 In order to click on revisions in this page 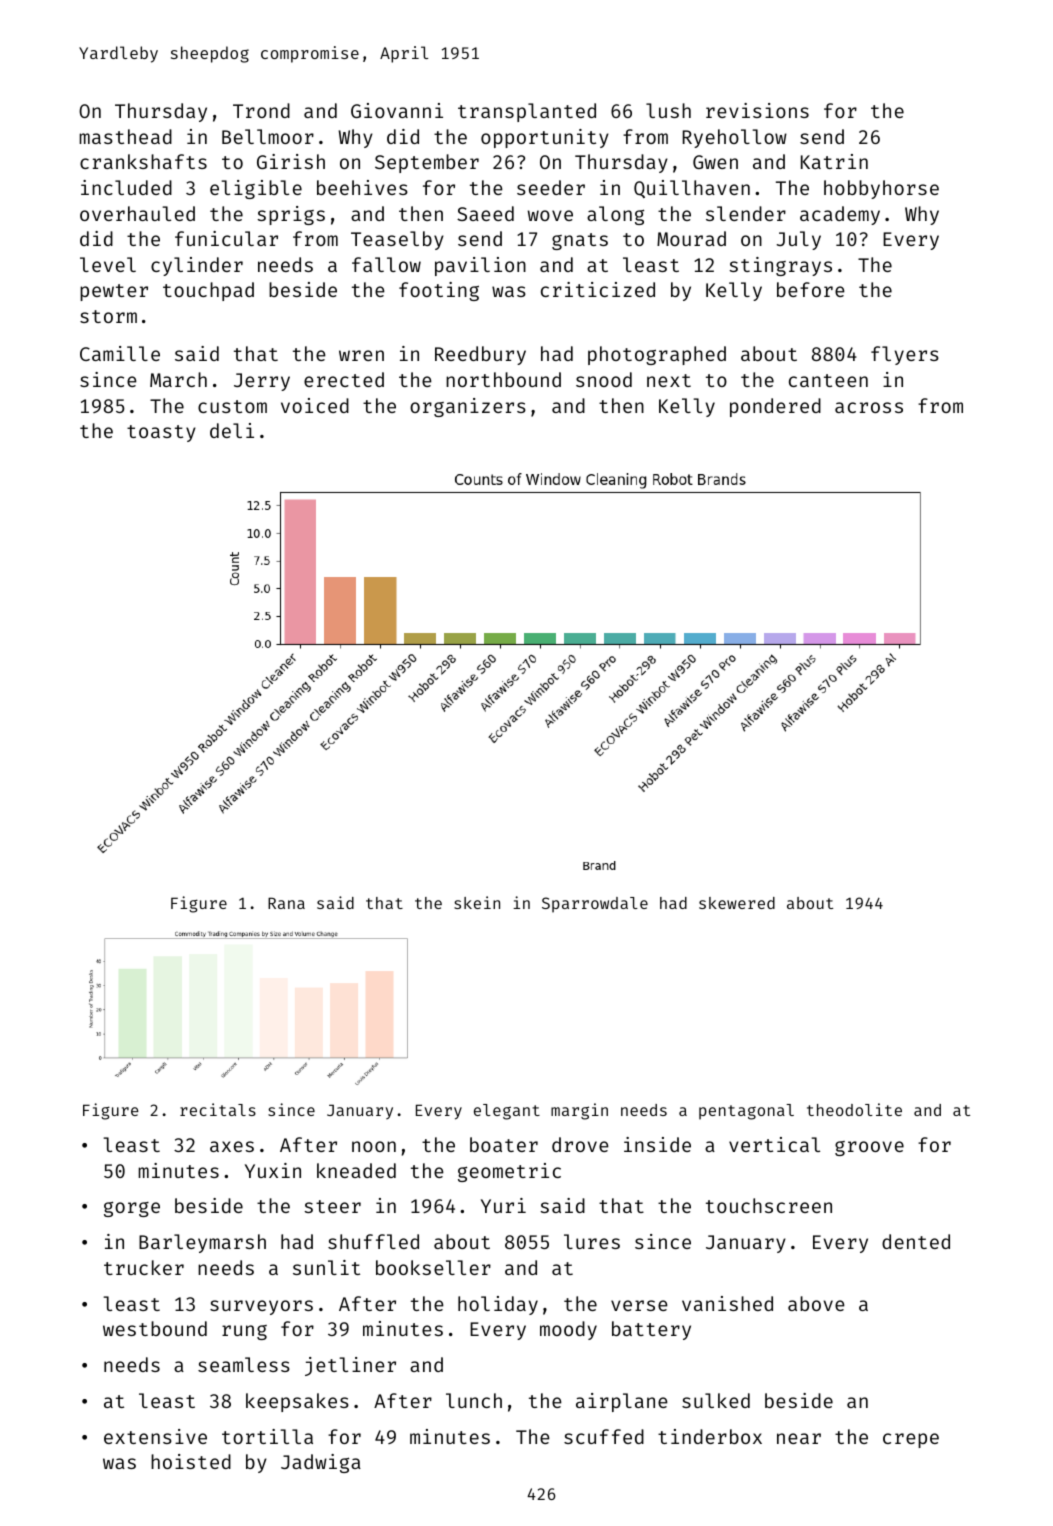, I will do `click(757, 110)`.
